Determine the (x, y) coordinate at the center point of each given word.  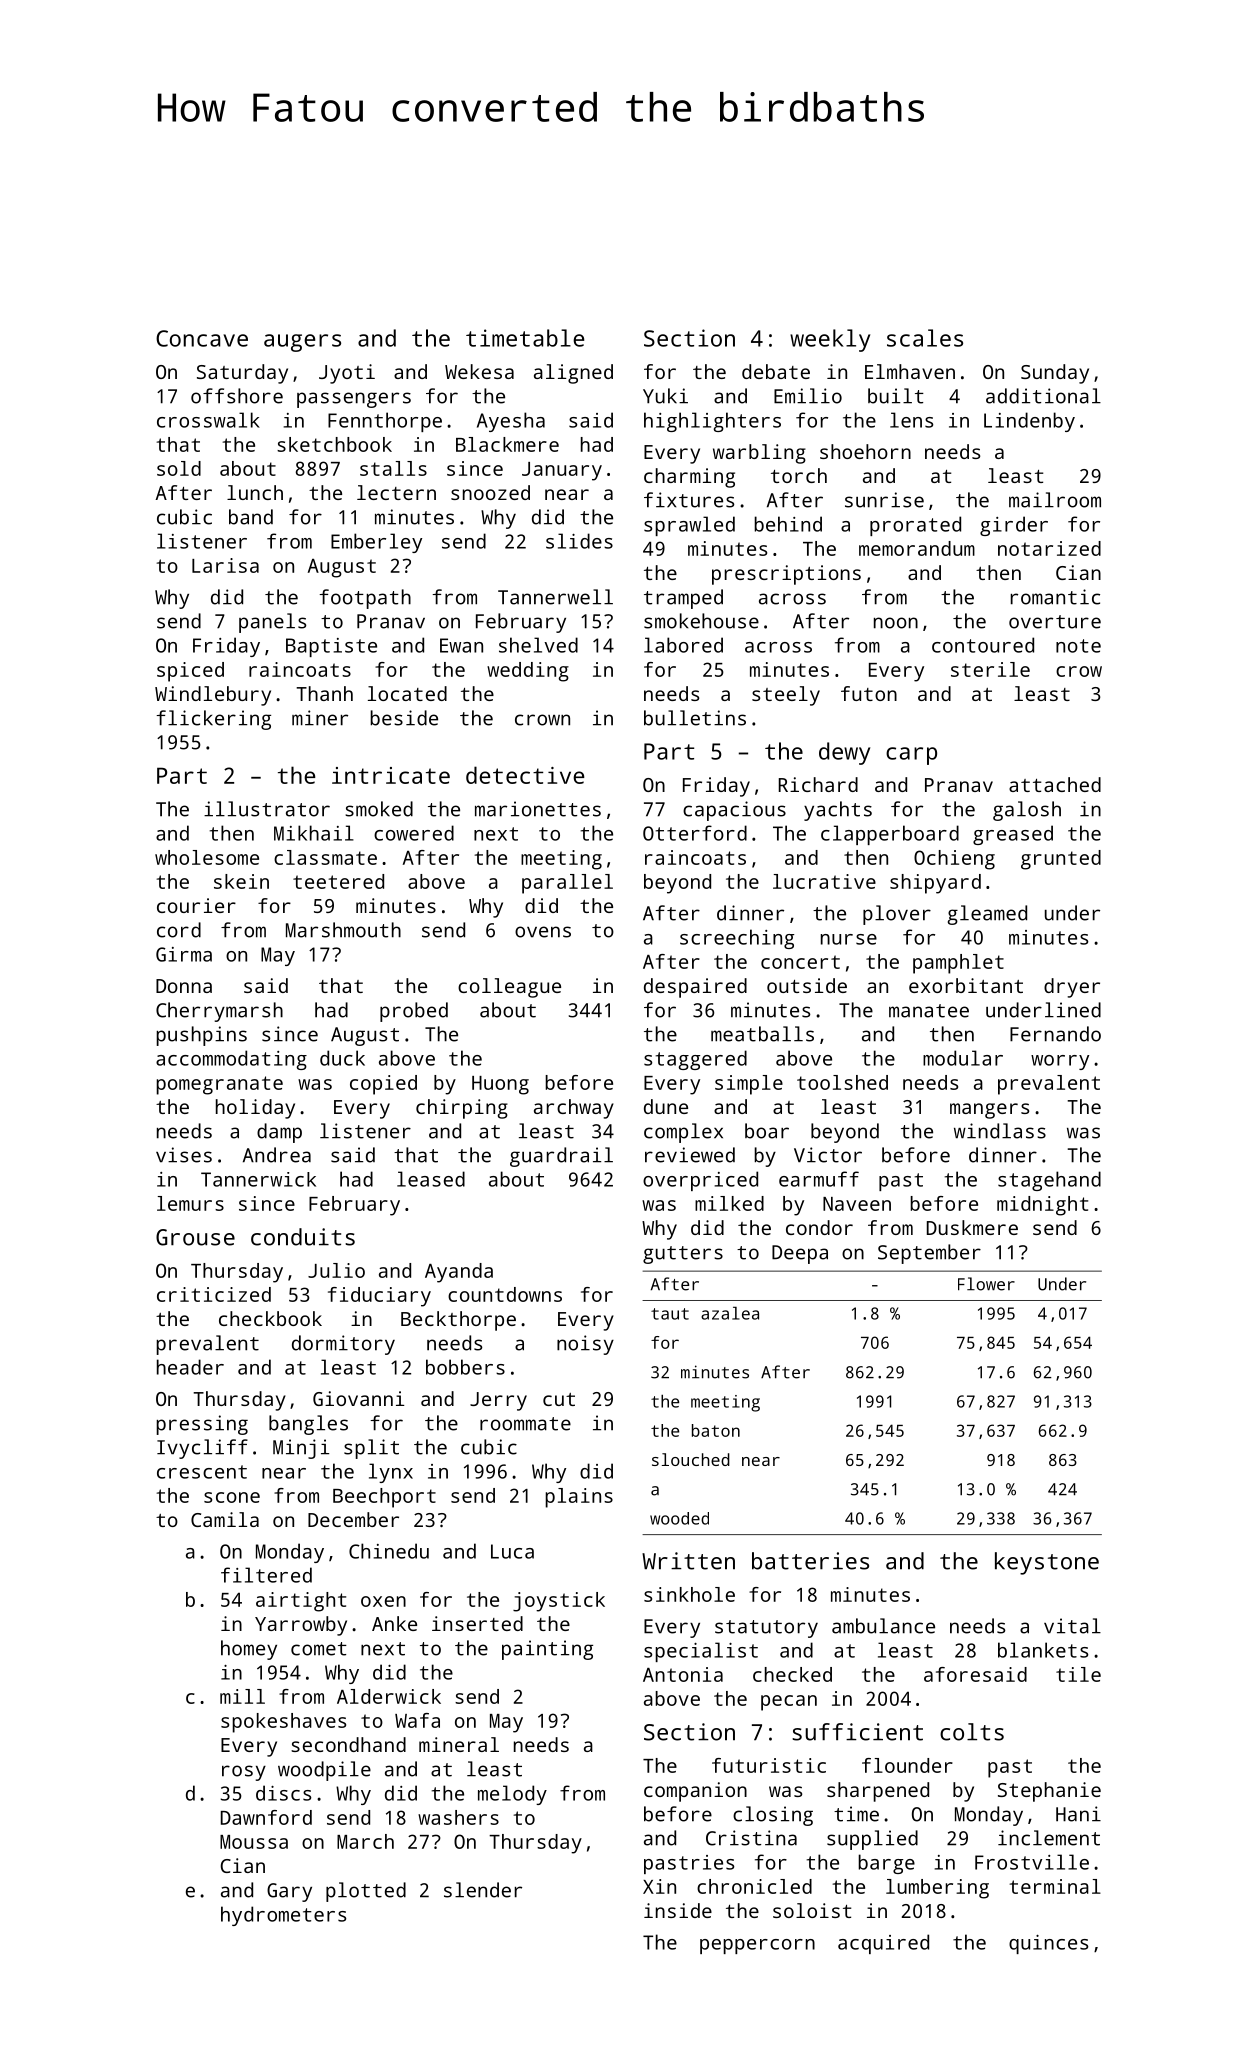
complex (683, 1133)
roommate (525, 1424)
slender (483, 1890)
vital (1072, 1626)
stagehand (1049, 1181)
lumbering (937, 1889)
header (190, 1367)
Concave (202, 338)
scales (925, 338)
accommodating (231, 1060)
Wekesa (479, 371)
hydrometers (283, 1916)
